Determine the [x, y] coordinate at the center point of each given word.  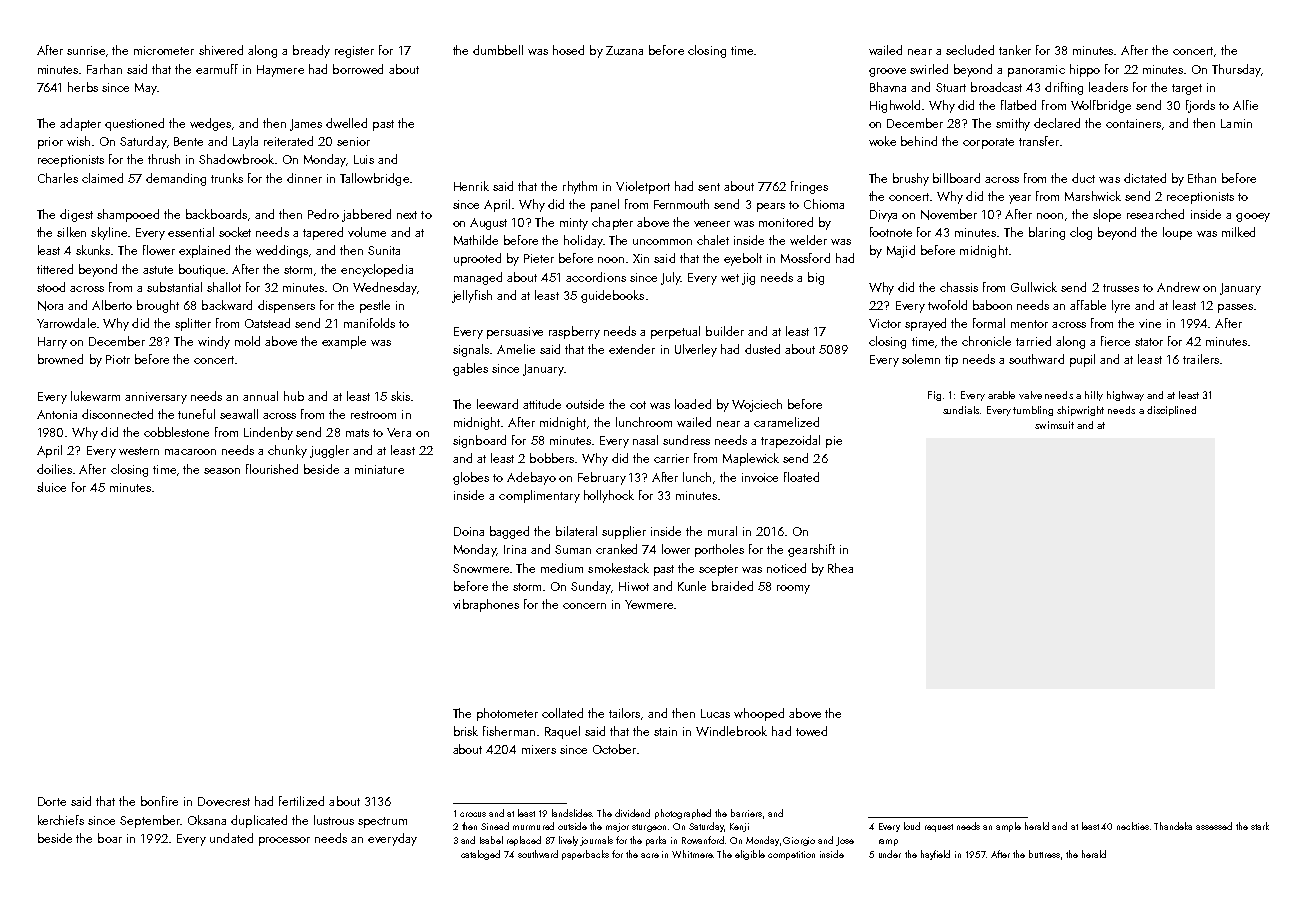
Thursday [1236, 70]
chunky [287, 451]
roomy [793, 589]
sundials [961, 410]
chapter [612, 223]
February [602, 478]
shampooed [128, 215]
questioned [134, 124]
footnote [891, 232]
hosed [568, 50]
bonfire [159, 801]
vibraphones [486, 605]
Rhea [840, 568]
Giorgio [799, 841]
